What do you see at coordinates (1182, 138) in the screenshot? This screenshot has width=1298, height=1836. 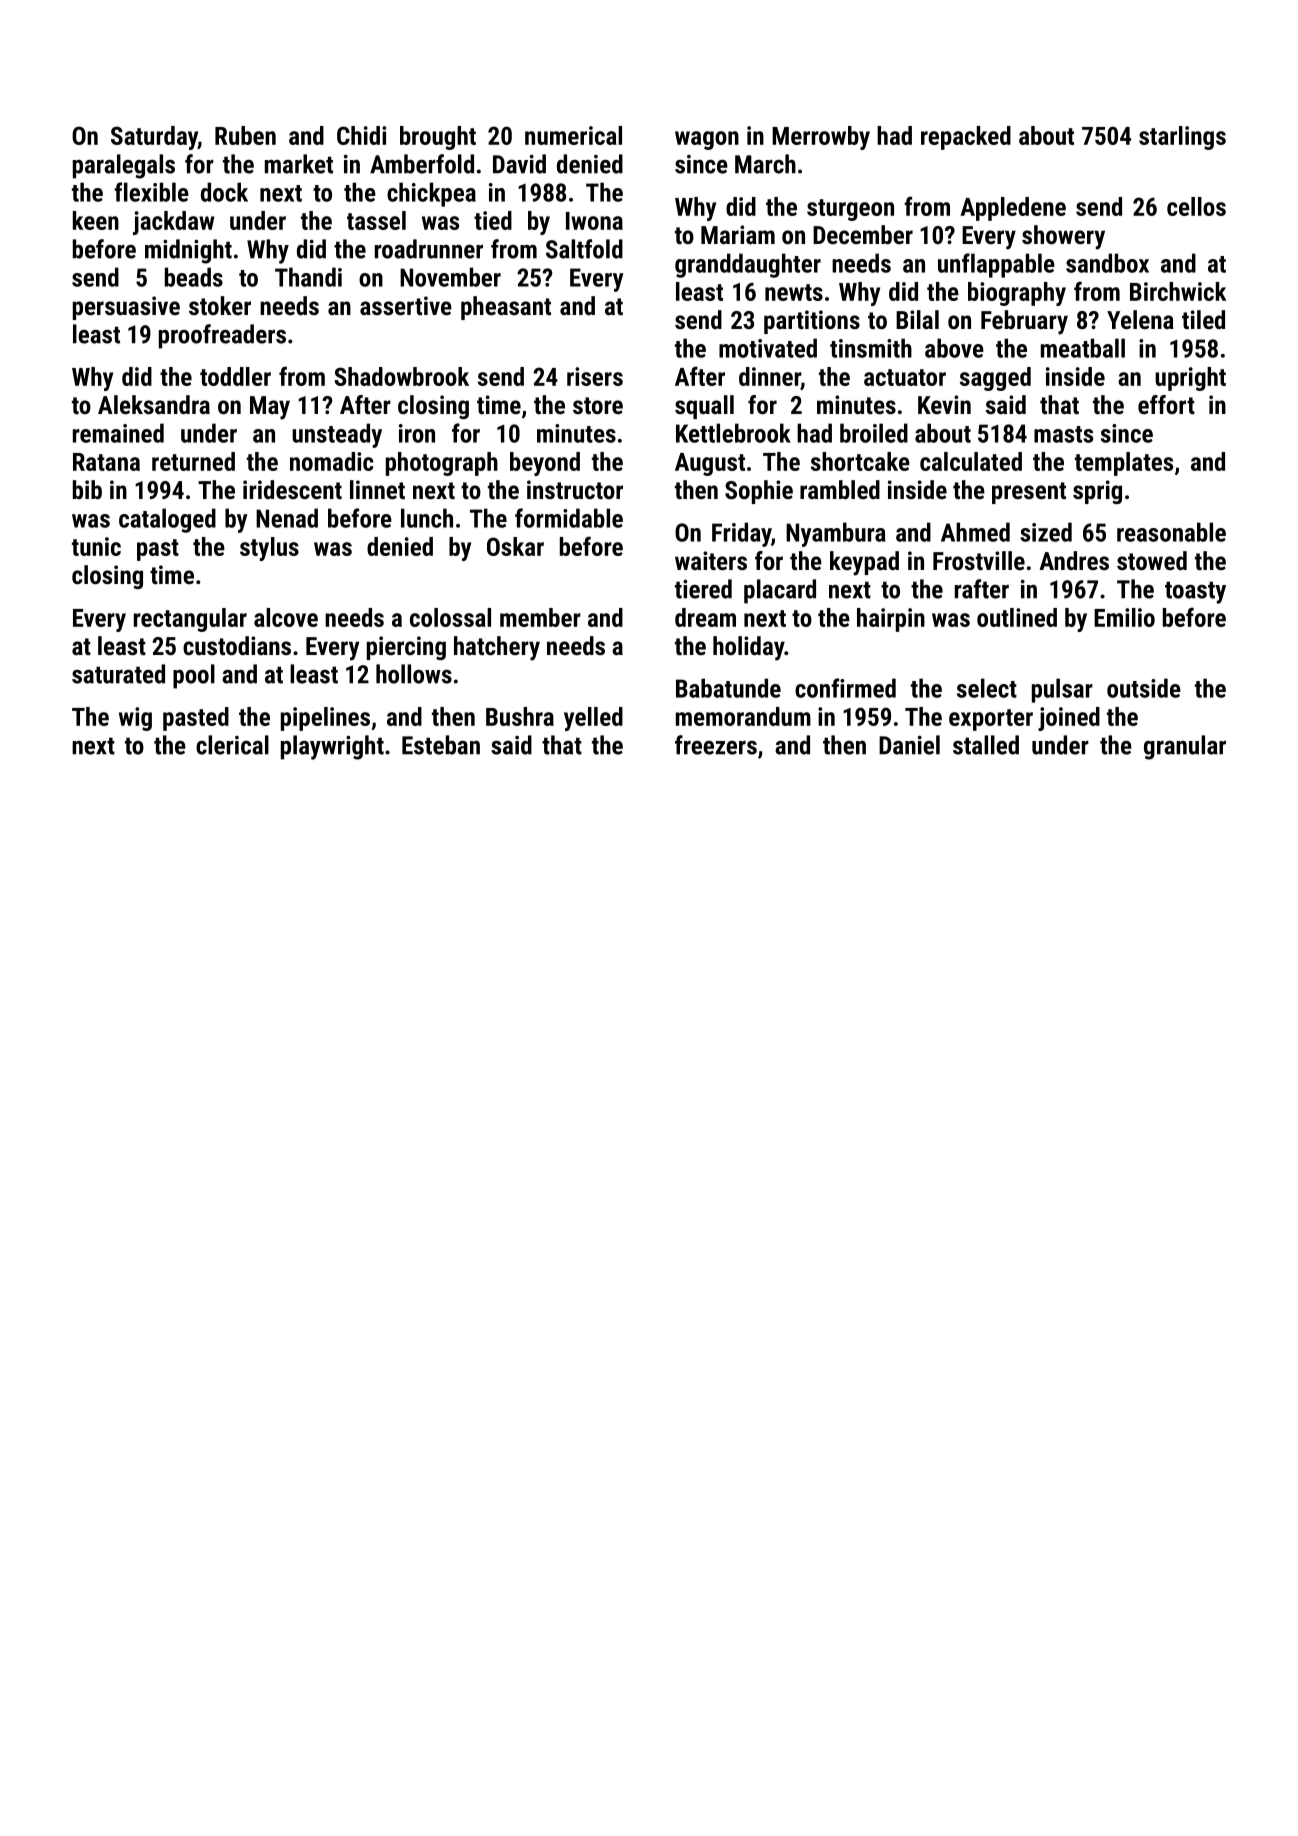 I see `starlings` at bounding box center [1182, 138].
